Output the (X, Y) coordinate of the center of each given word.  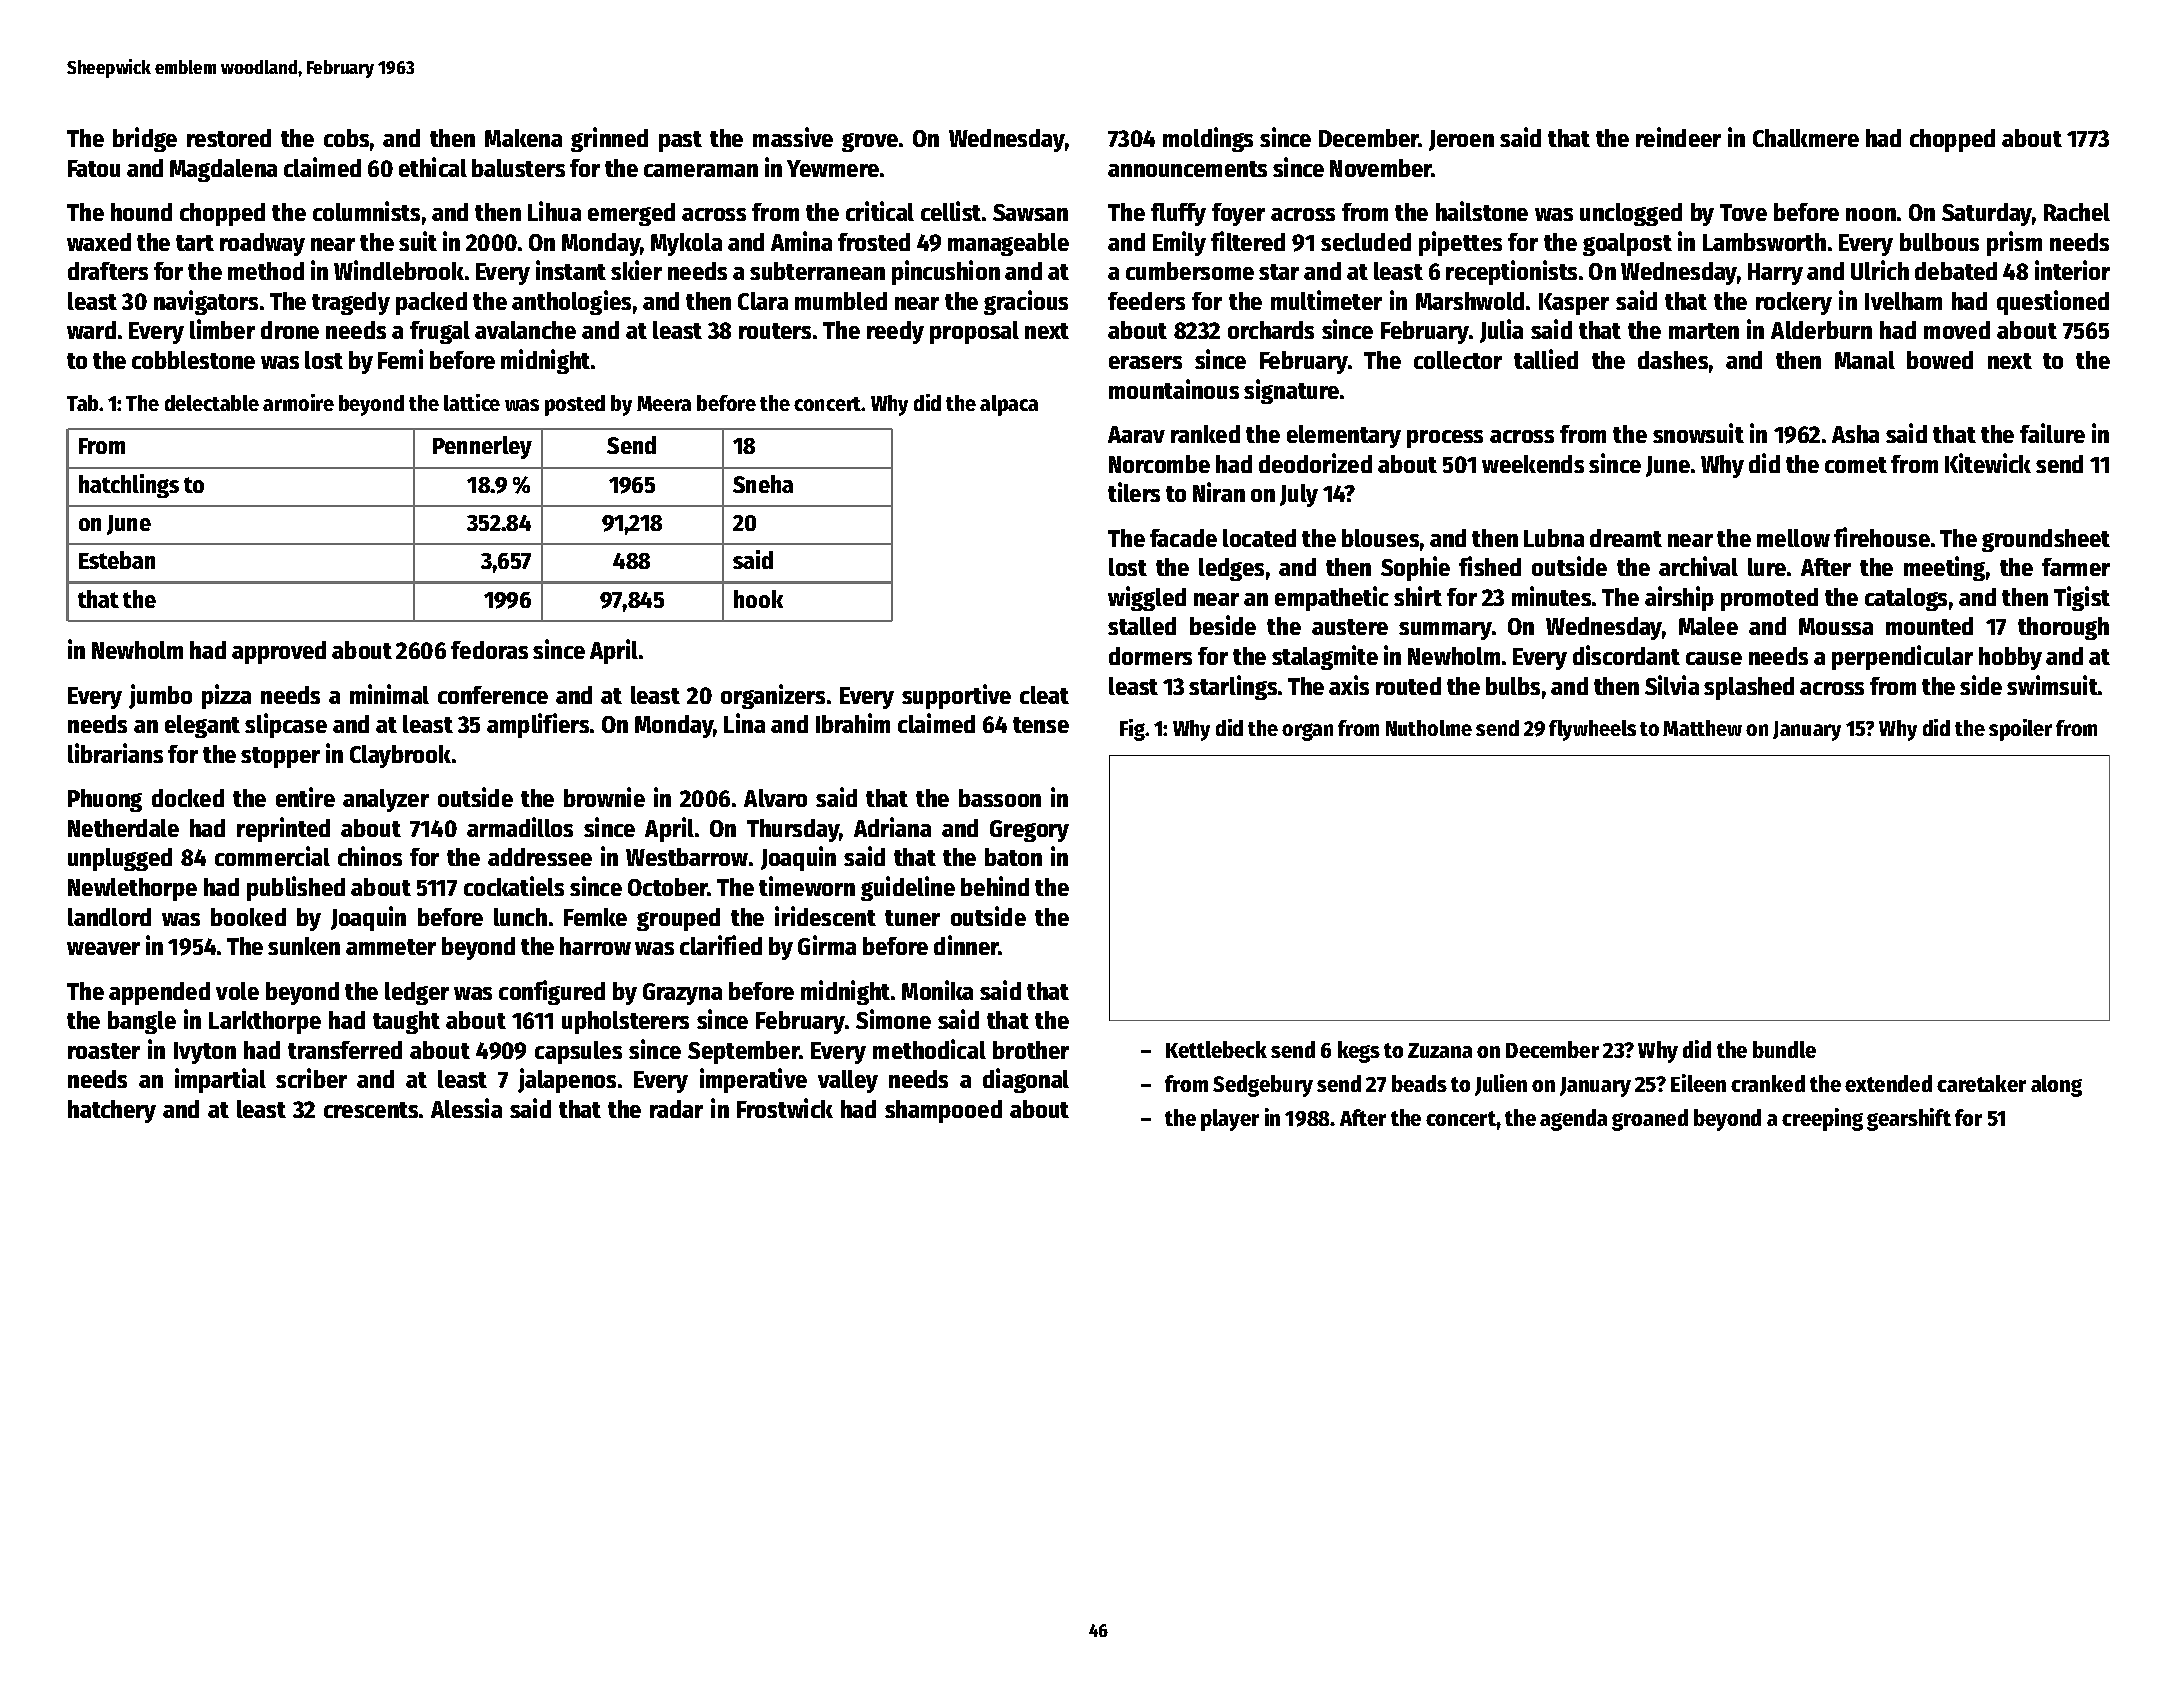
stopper (280, 757)
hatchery (112, 1111)
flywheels (1592, 730)
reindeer (1678, 137)
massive (793, 137)
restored (229, 138)
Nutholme (1429, 728)
